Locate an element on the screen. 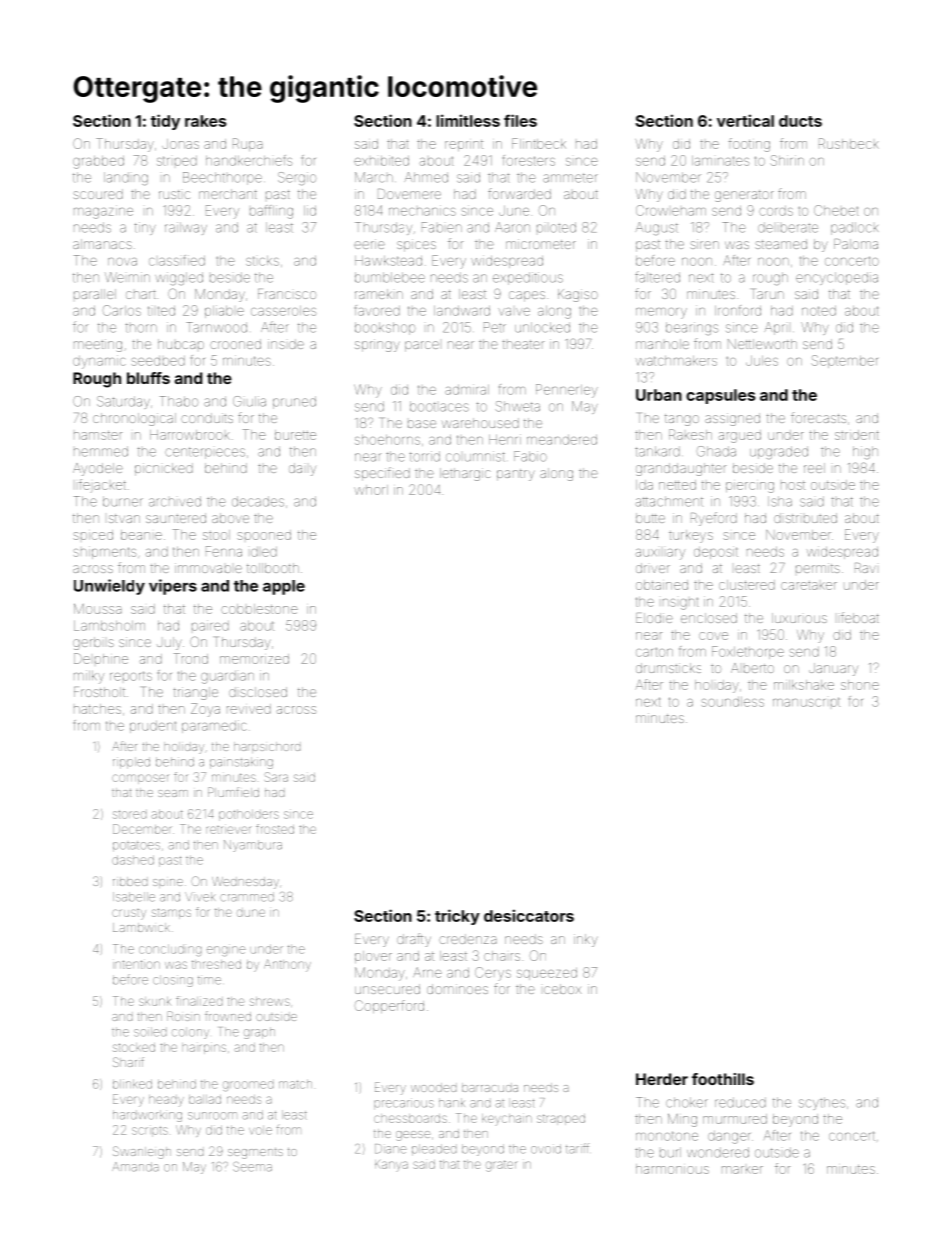 The image size is (952, 1233). foothills is located at coordinates (723, 1079).
